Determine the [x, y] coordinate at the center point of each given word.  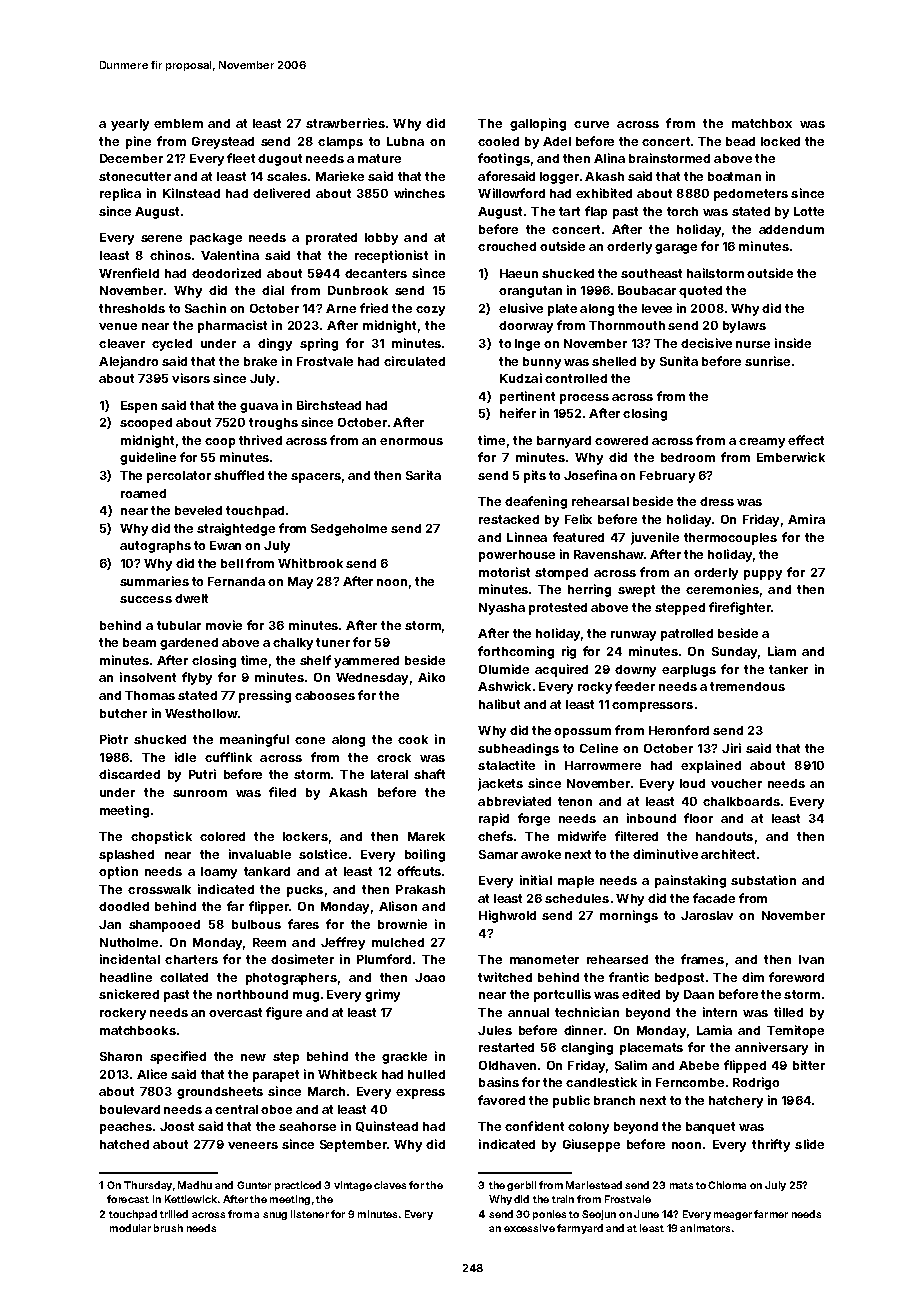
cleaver [122, 343]
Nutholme [129, 942]
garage [676, 249]
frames [702, 959]
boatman [734, 176]
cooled [498, 141]
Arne [341, 308]
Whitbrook [310, 563]
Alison [398, 906]
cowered [621, 440]
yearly [130, 125]
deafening [536, 502]
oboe [276, 1109]
